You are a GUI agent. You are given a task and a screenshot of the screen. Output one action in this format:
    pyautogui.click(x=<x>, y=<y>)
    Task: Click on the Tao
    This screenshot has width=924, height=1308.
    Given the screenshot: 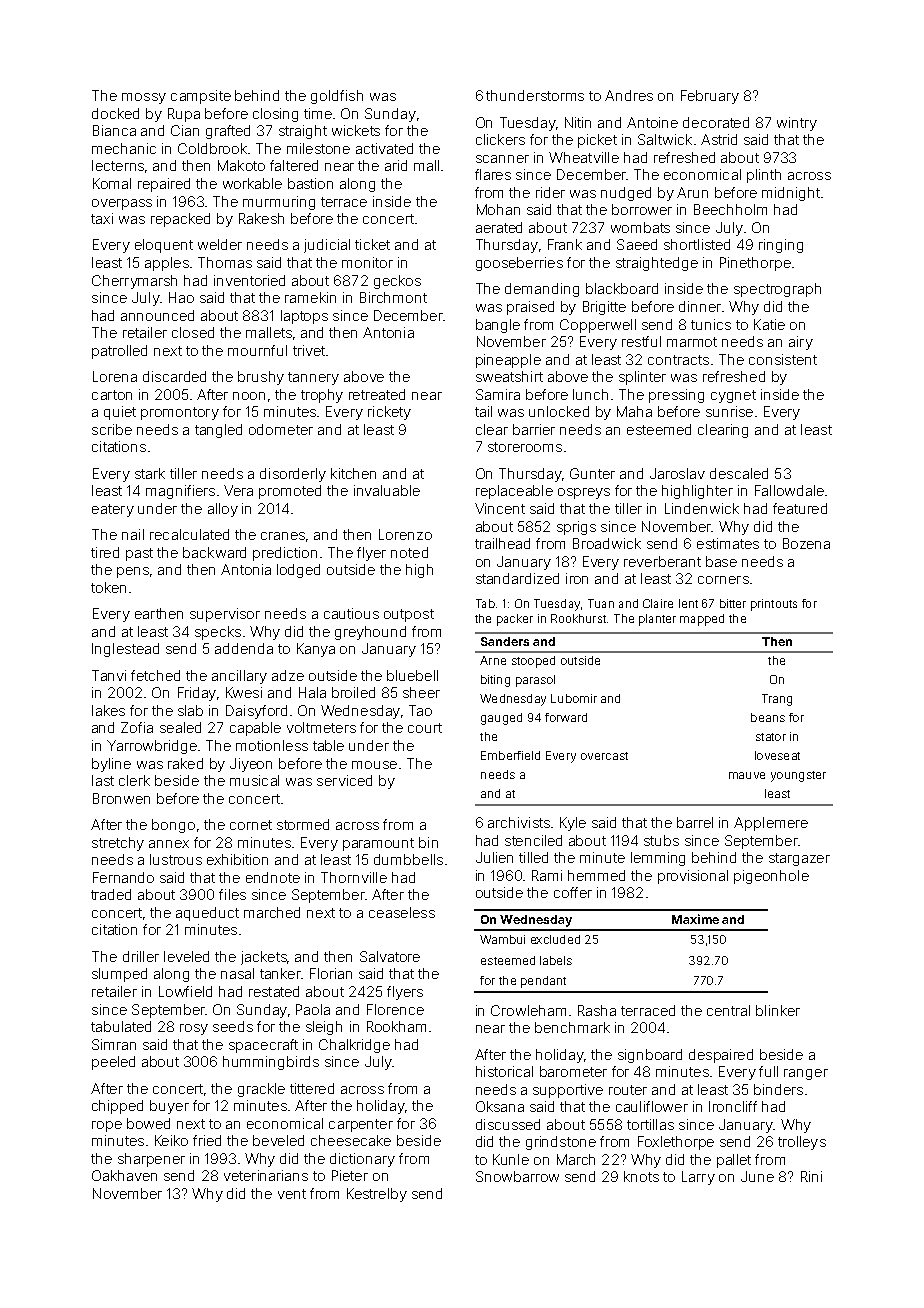 What is the action you would take?
    pyautogui.click(x=420, y=710)
